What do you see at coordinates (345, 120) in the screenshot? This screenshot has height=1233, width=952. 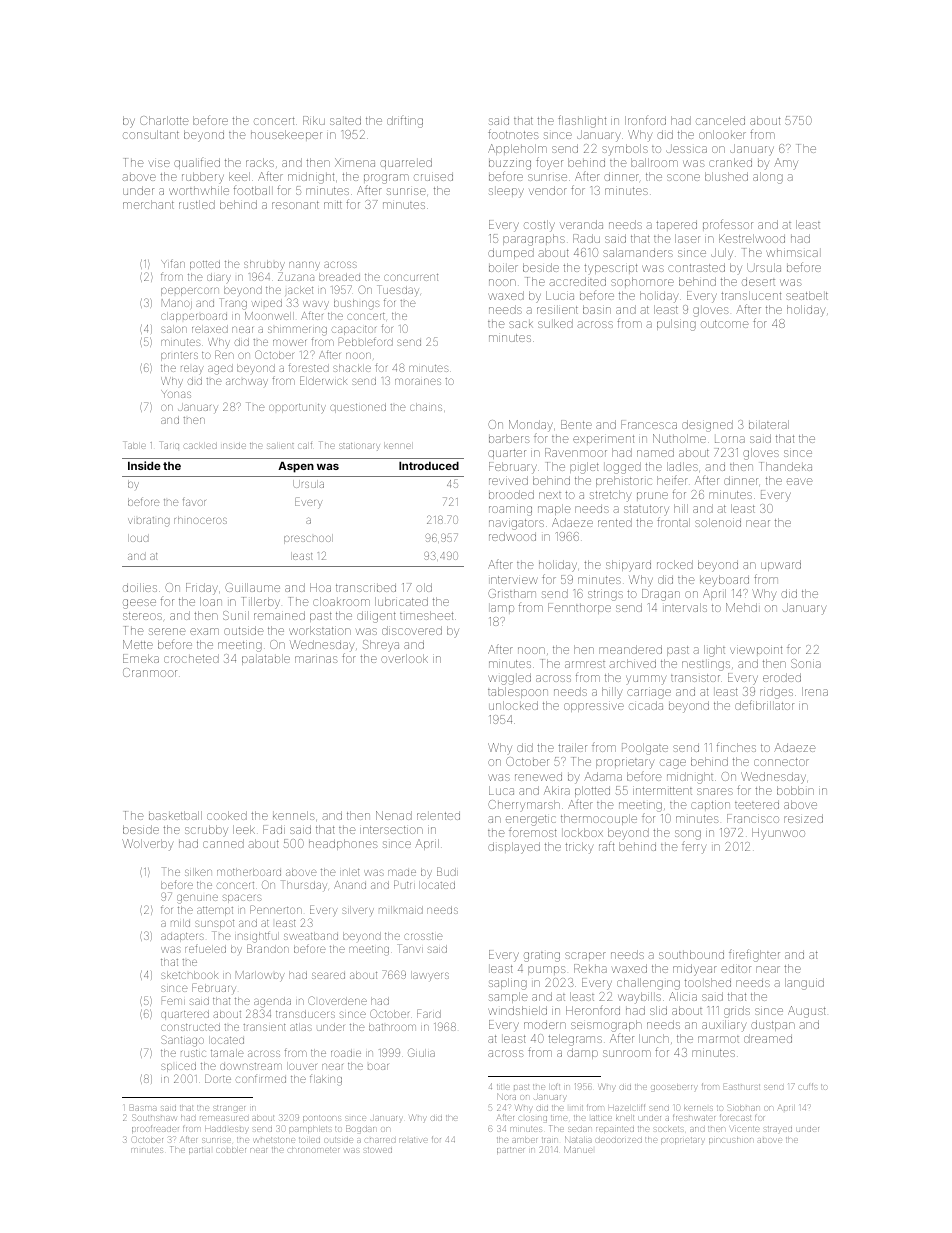 I see `salted` at bounding box center [345, 120].
